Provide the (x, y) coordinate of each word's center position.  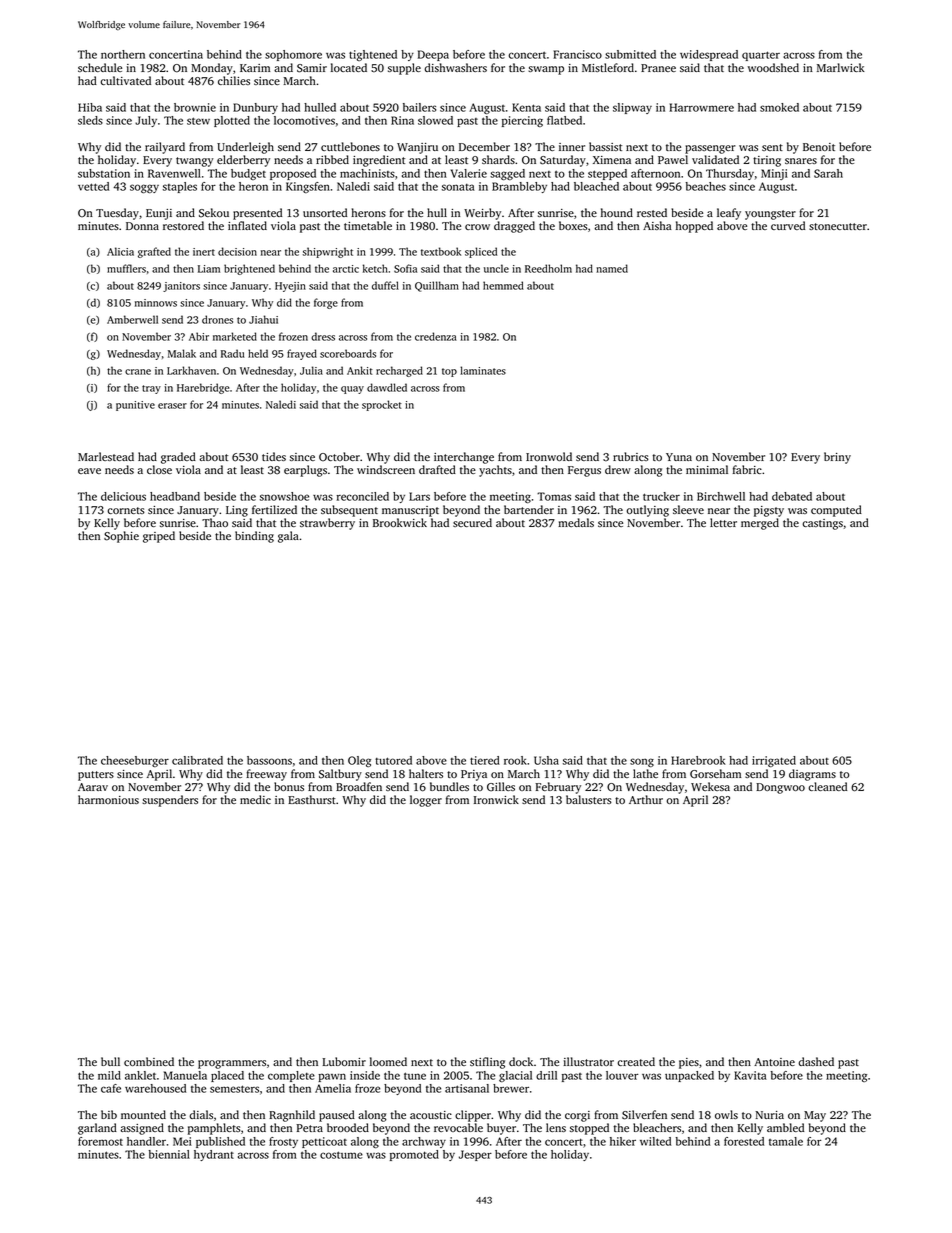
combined (149, 1061)
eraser (172, 406)
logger (426, 801)
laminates (483, 370)
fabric (747, 469)
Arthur (646, 799)
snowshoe (284, 496)
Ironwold (549, 456)
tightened (373, 55)
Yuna (679, 457)
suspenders (170, 801)
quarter (761, 56)
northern (123, 54)
